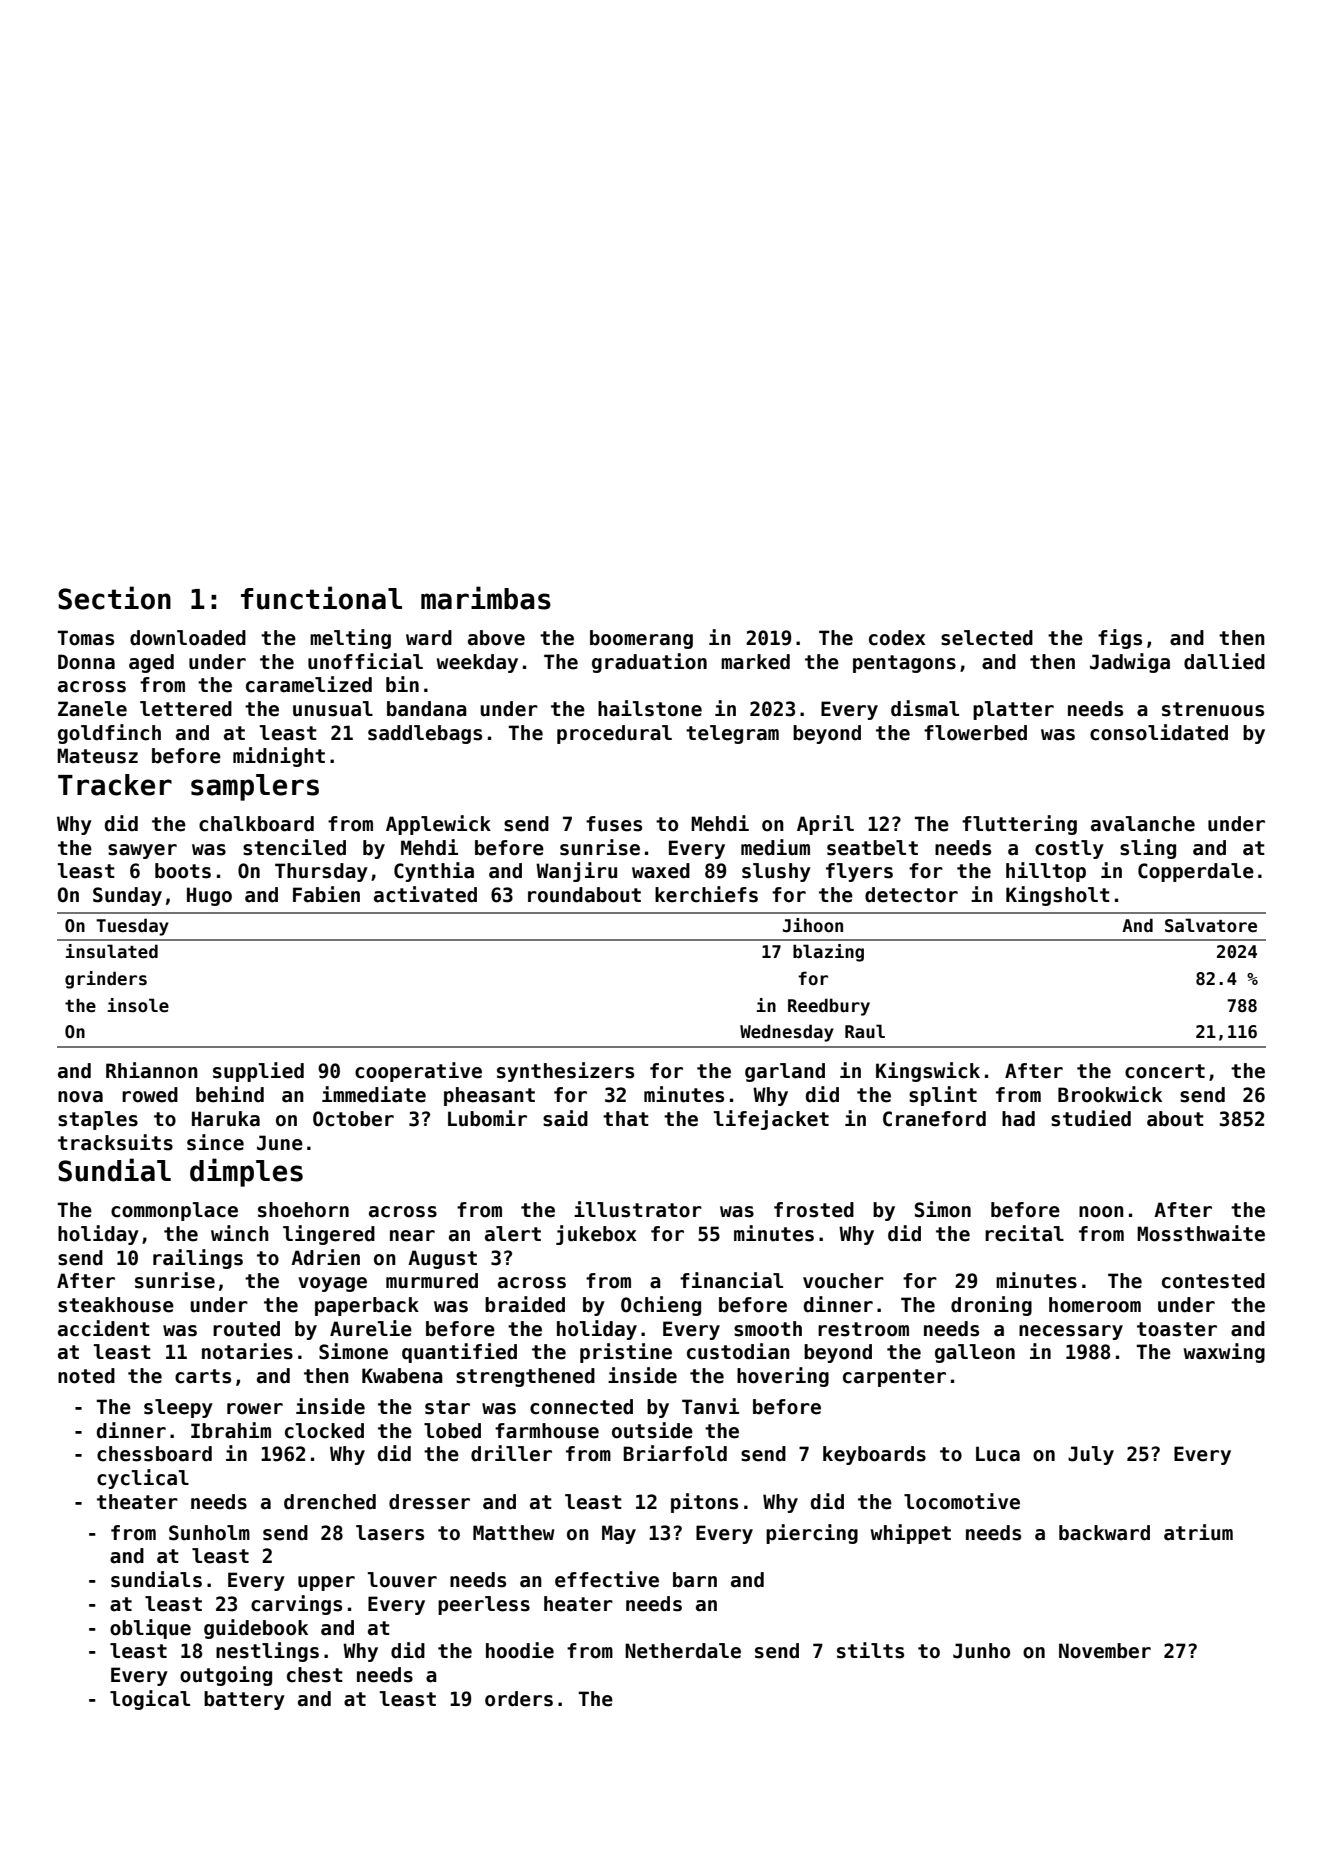 The width and height of the screenshot is (1323, 1871). Describe the element at coordinates (1091, 1455) in the screenshot. I see `July` at that location.
